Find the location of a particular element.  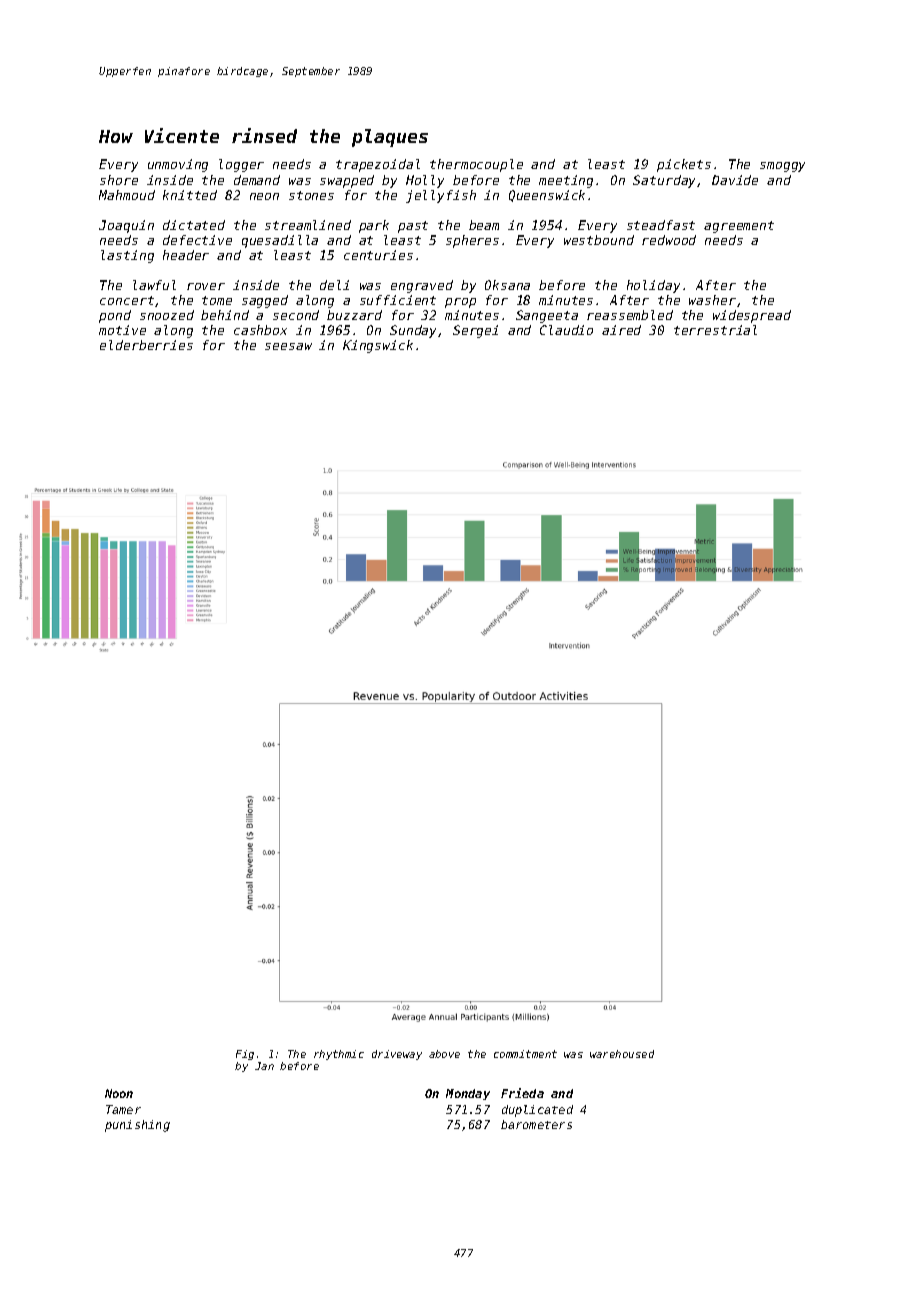

pickets is located at coordinates (684, 165).
